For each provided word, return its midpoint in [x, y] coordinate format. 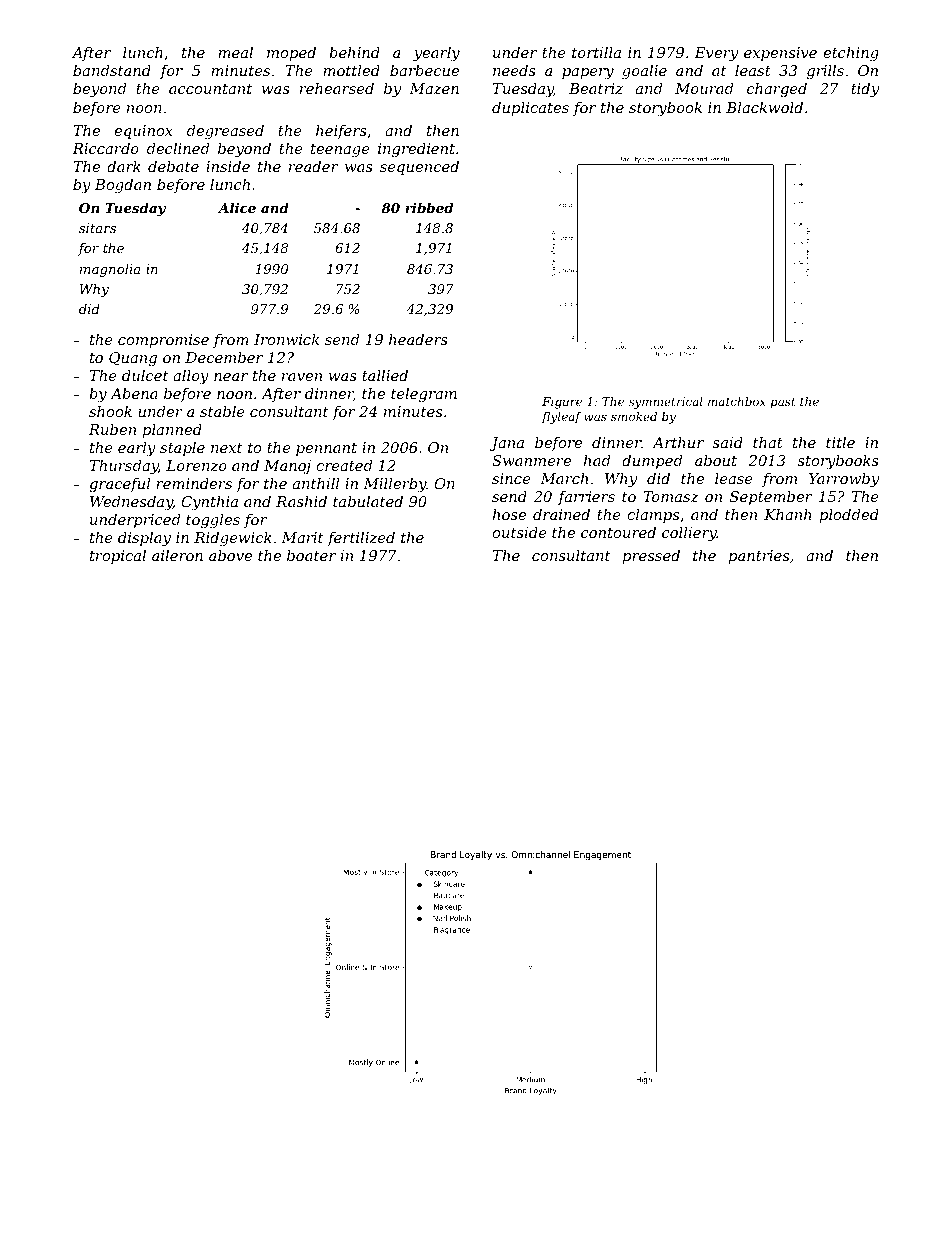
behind [354, 52]
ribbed [429, 208]
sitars [97, 228]
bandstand [112, 70]
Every [716, 54]
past [783, 403]
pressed [651, 557]
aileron [177, 555]
